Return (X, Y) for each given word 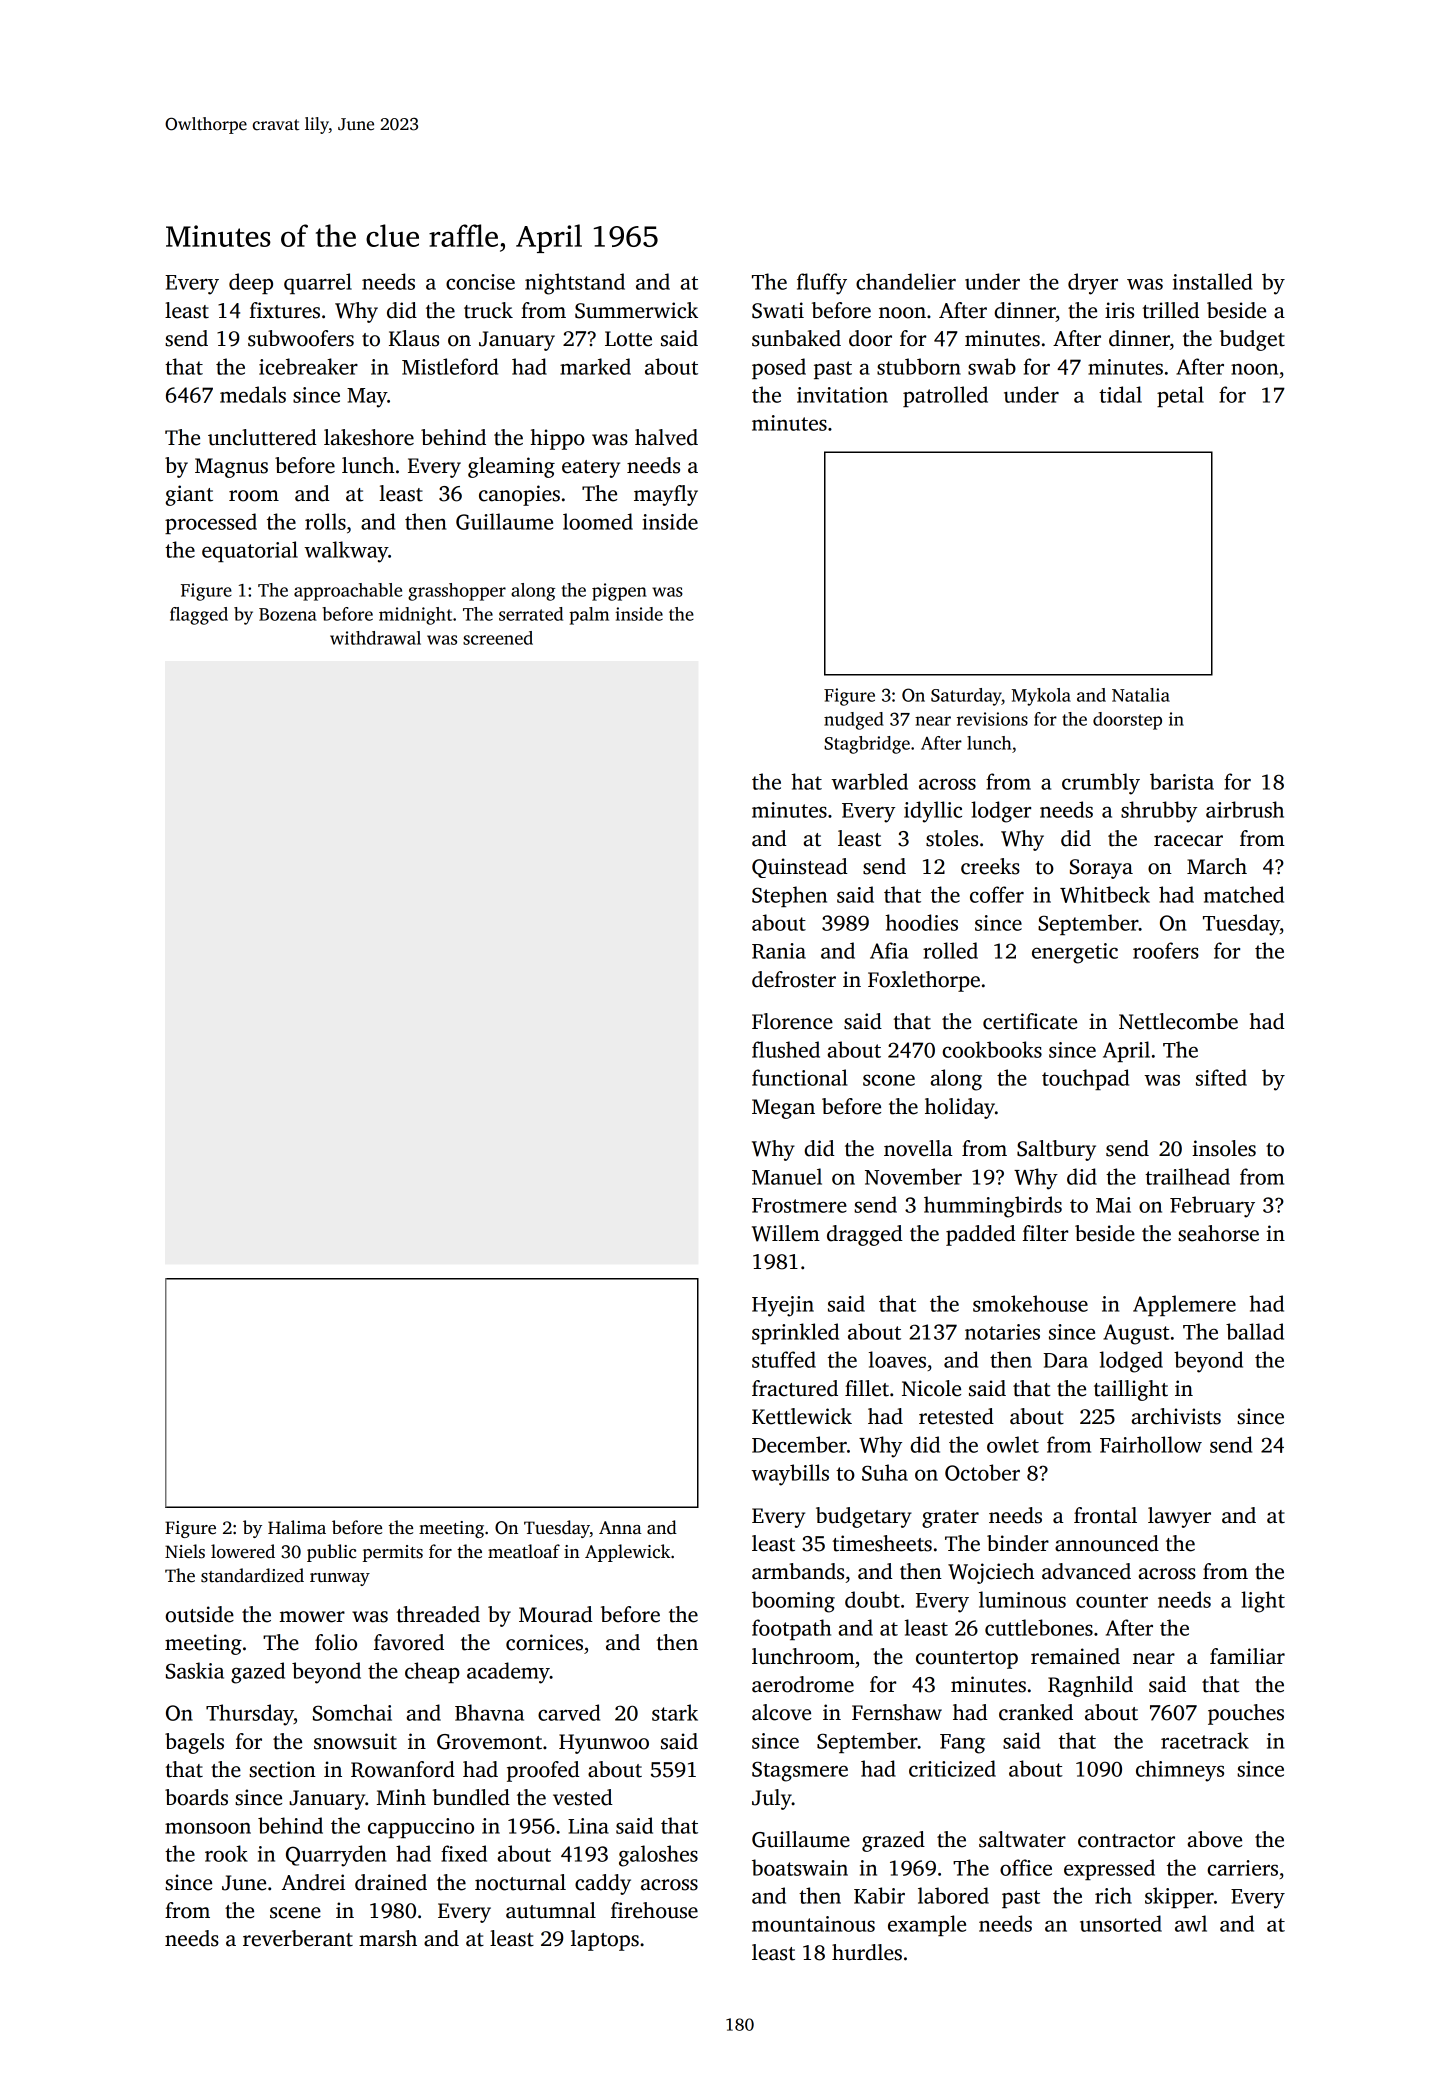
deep (251, 283)
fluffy (822, 284)
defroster (794, 979)
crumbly (1101, 784)
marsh (388, 1938)
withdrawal (375, 638)
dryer (1093, 284)
